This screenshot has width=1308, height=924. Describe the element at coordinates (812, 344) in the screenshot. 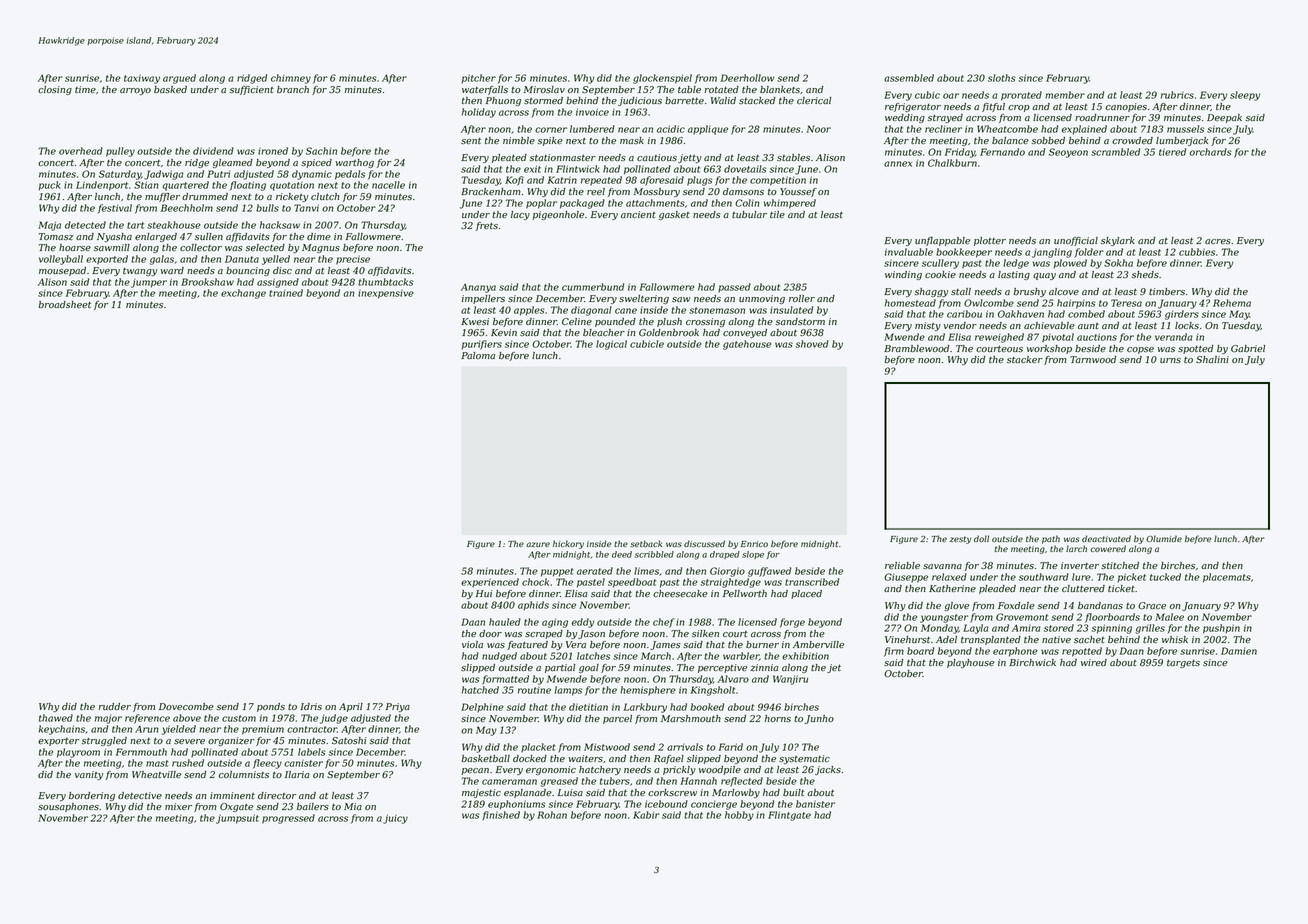

I see `shoved` at that location.
